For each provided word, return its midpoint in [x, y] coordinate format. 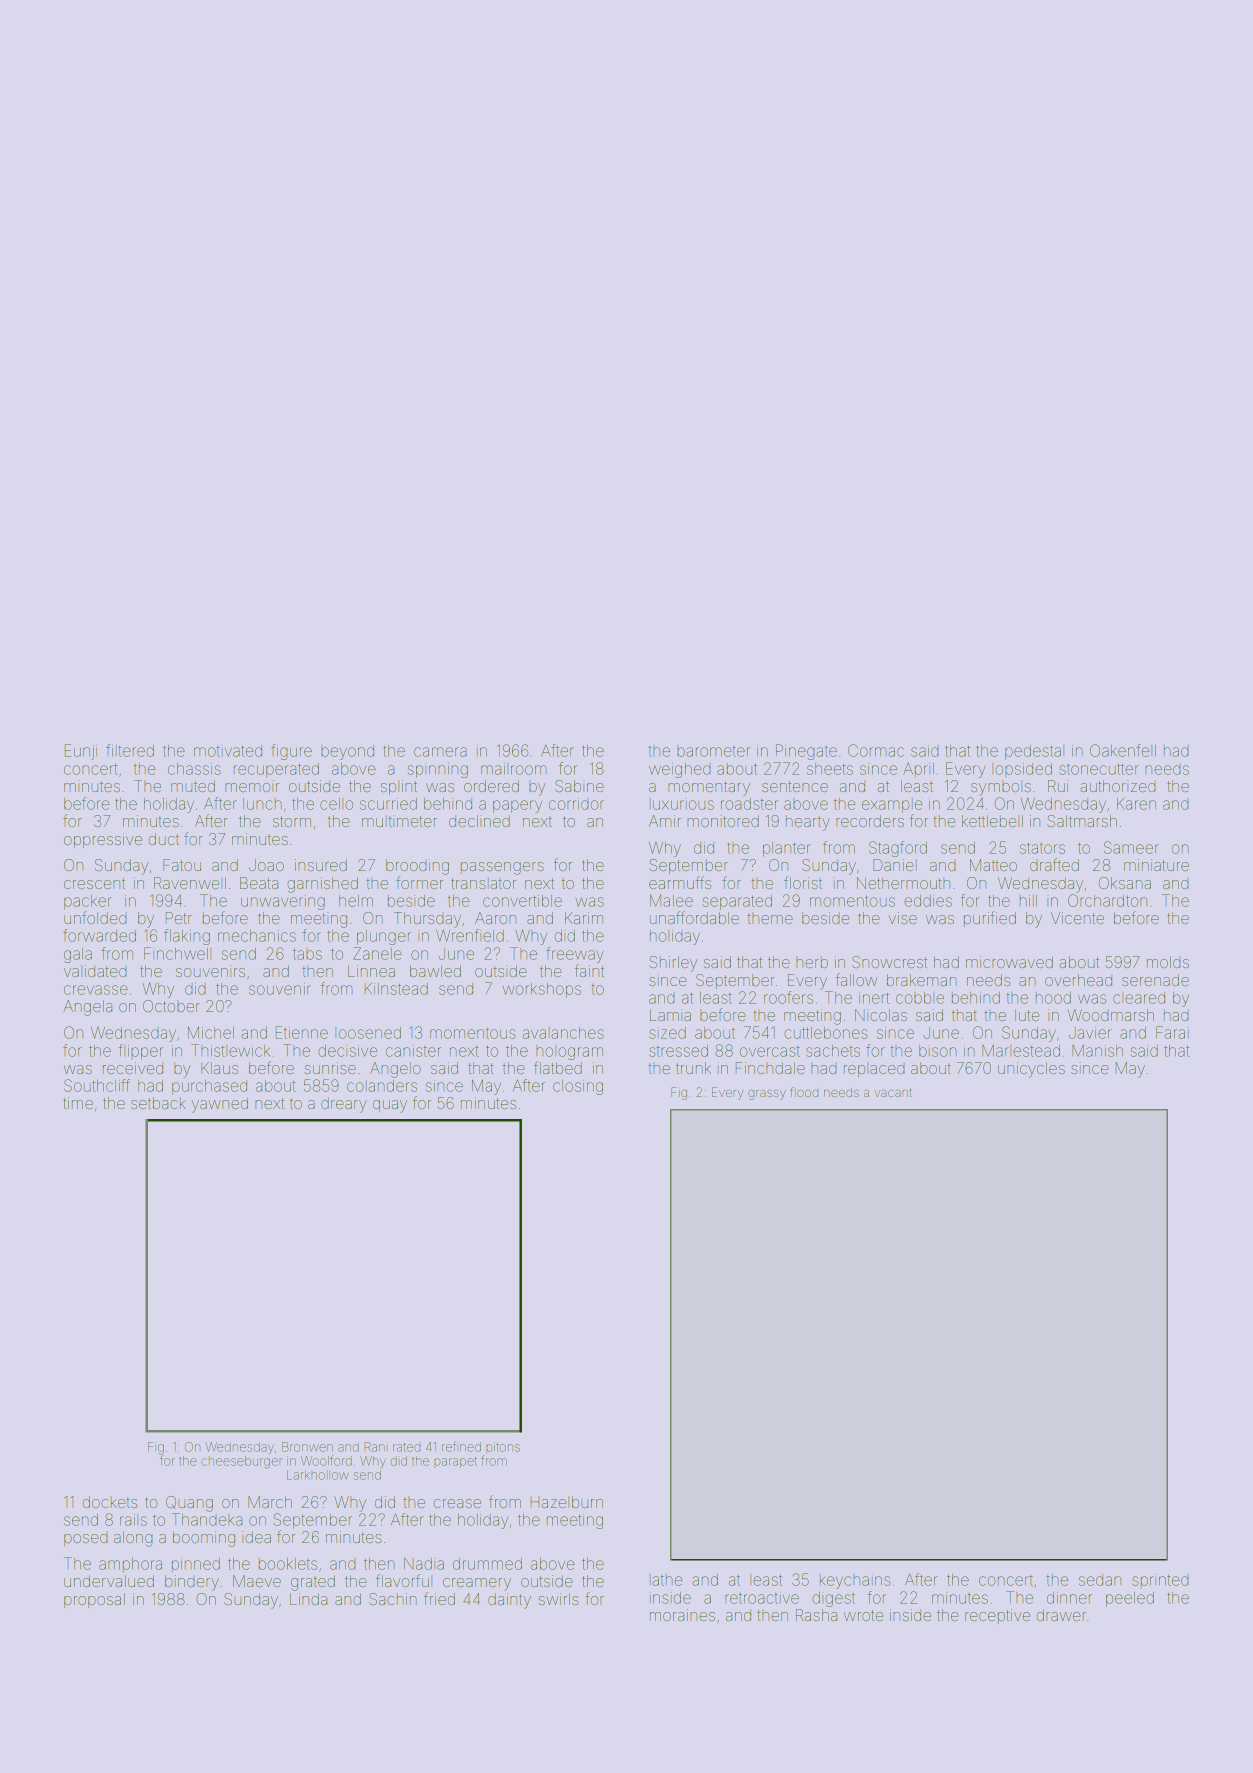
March [270, 1502]
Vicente [1077, 918]
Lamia [670, 1015]
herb [812, 962]
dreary [344, 1105]
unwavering [283, 902]
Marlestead [1021, 1051]
